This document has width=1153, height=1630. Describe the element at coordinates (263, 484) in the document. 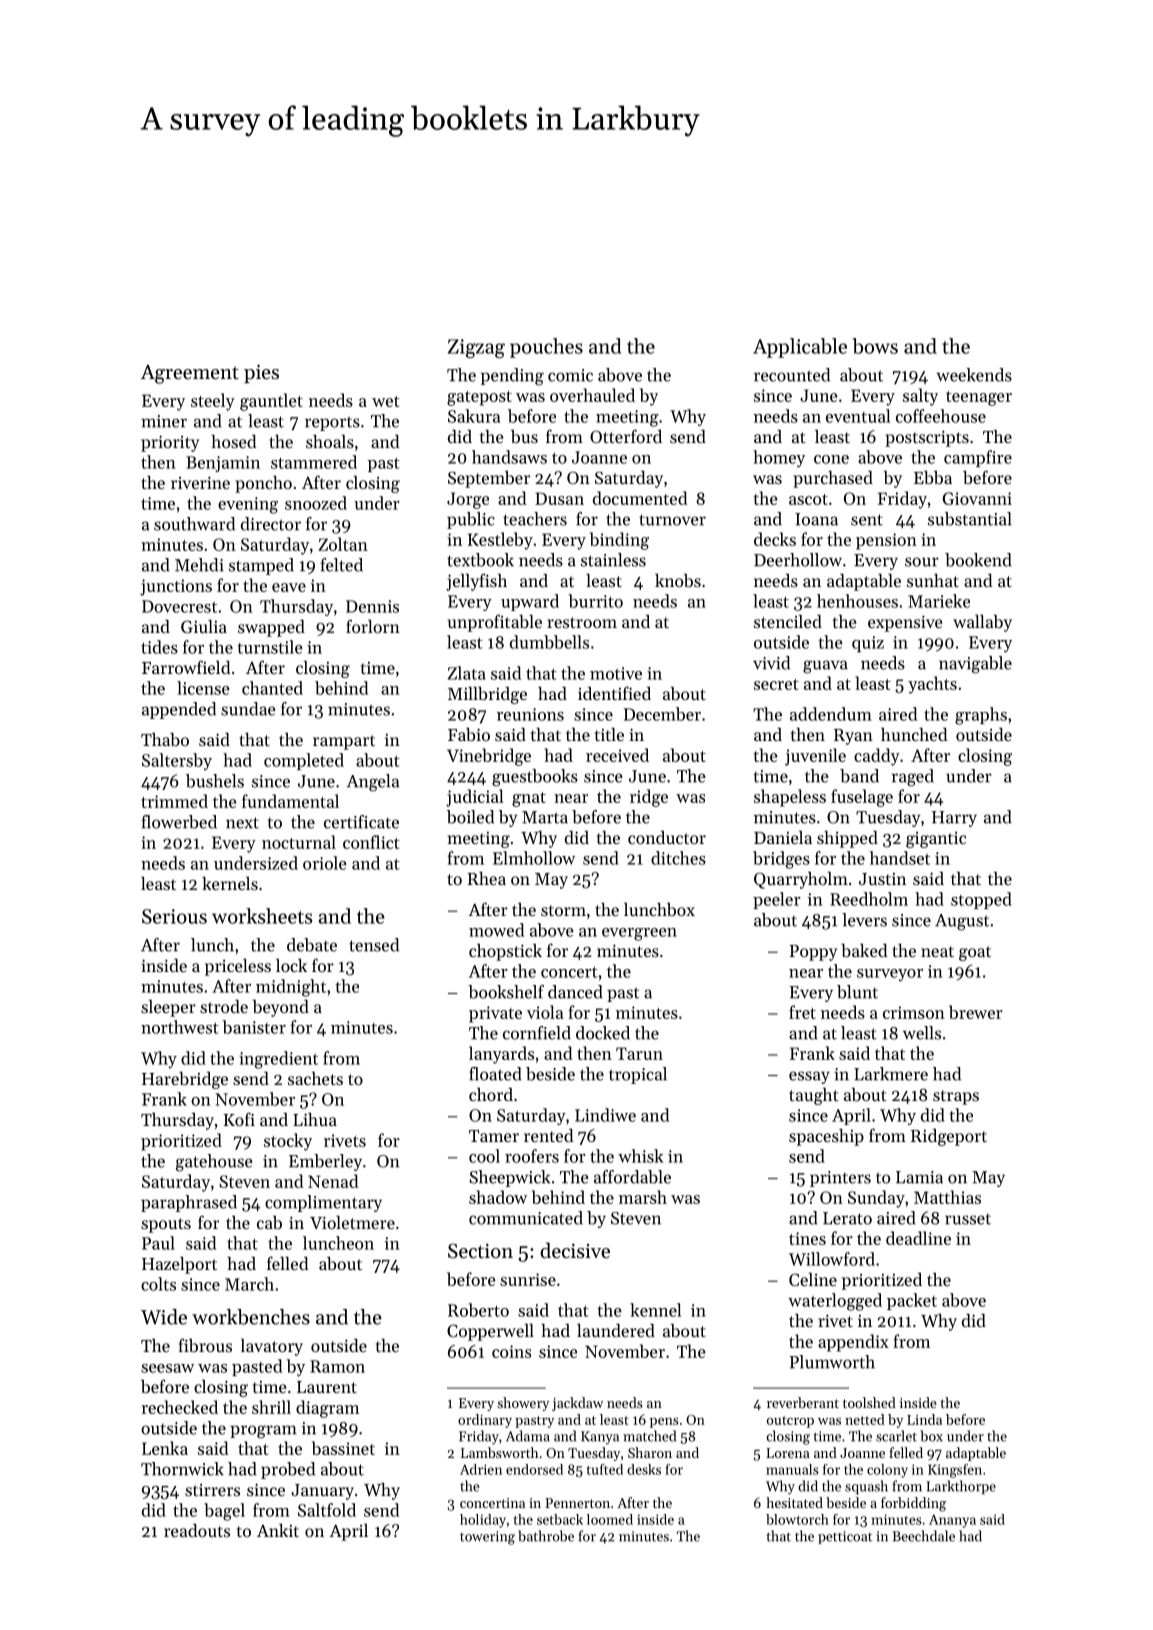

I see `poncho` at that location.
